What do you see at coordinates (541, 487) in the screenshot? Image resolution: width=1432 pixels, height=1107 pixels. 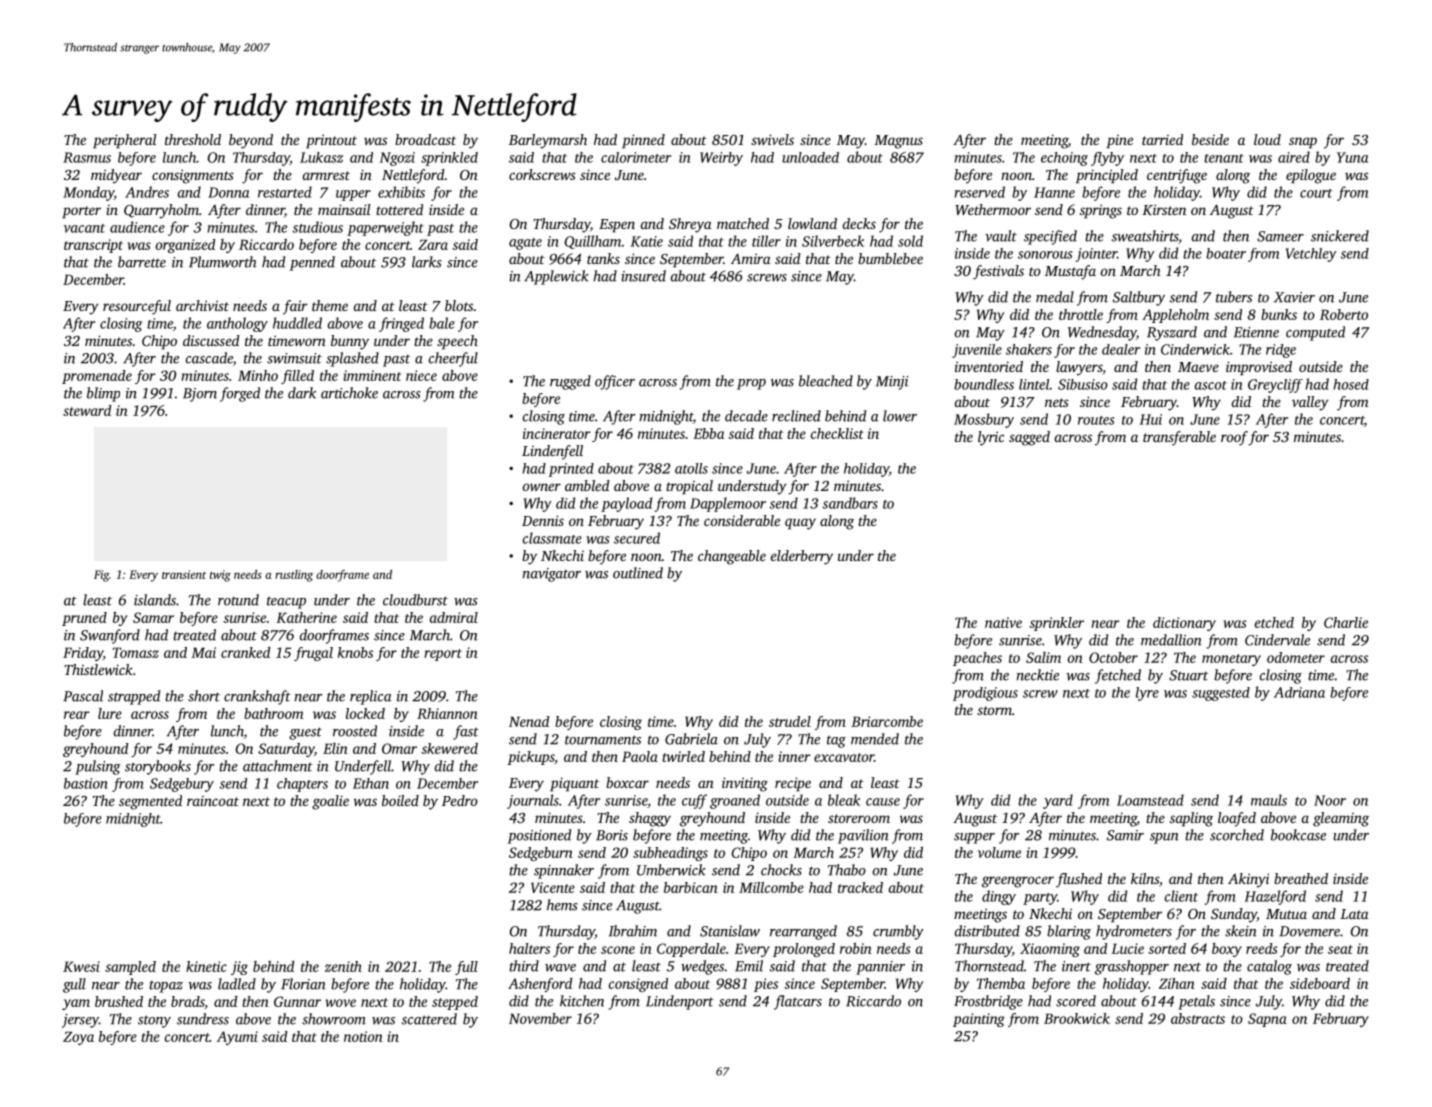 I see `owner` at bounding box center [541, 487].
